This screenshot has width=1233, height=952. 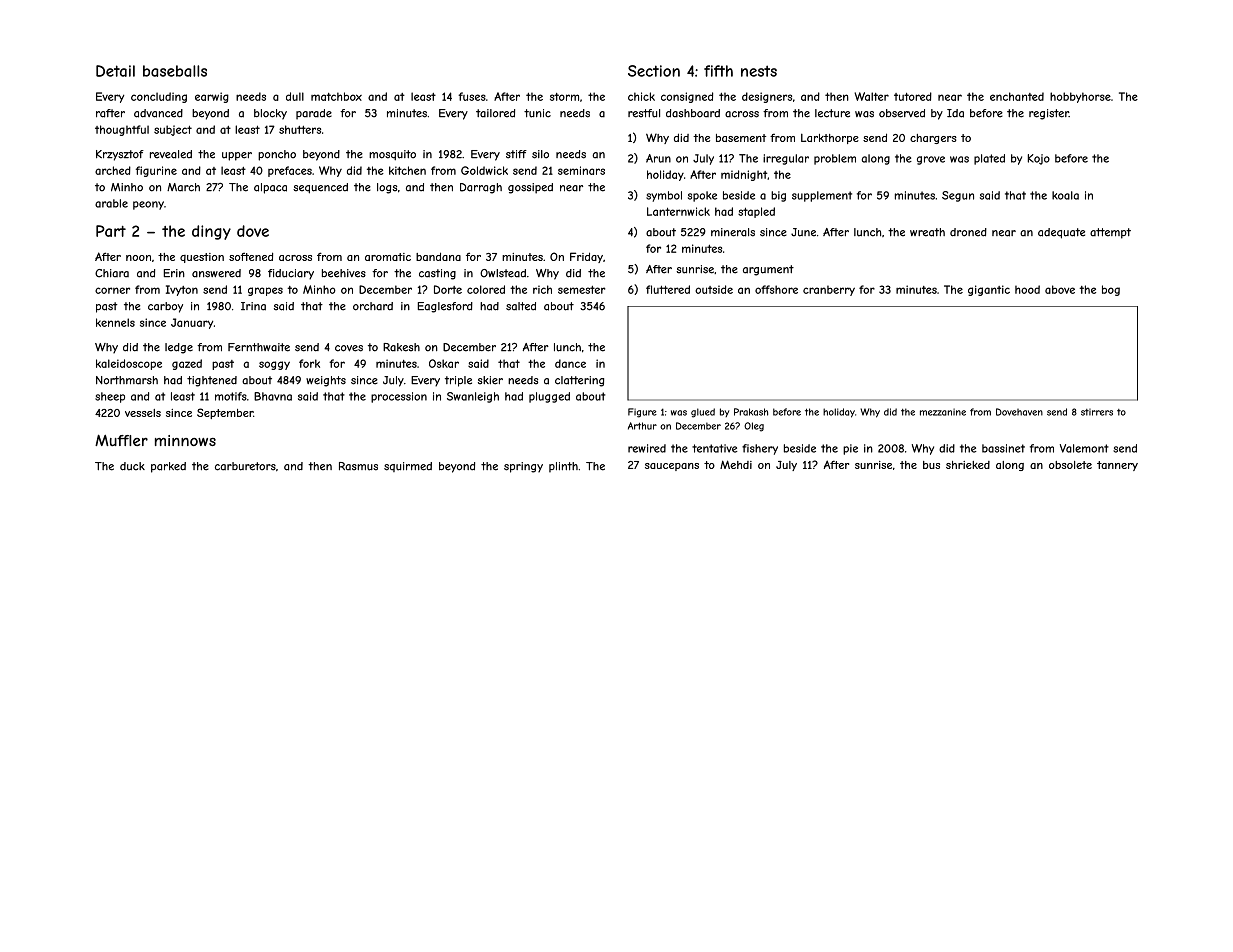 What do you see at coordinates (1065, 195) in the screenshot?
I see `koala` at bounding box center [1065, 195].
